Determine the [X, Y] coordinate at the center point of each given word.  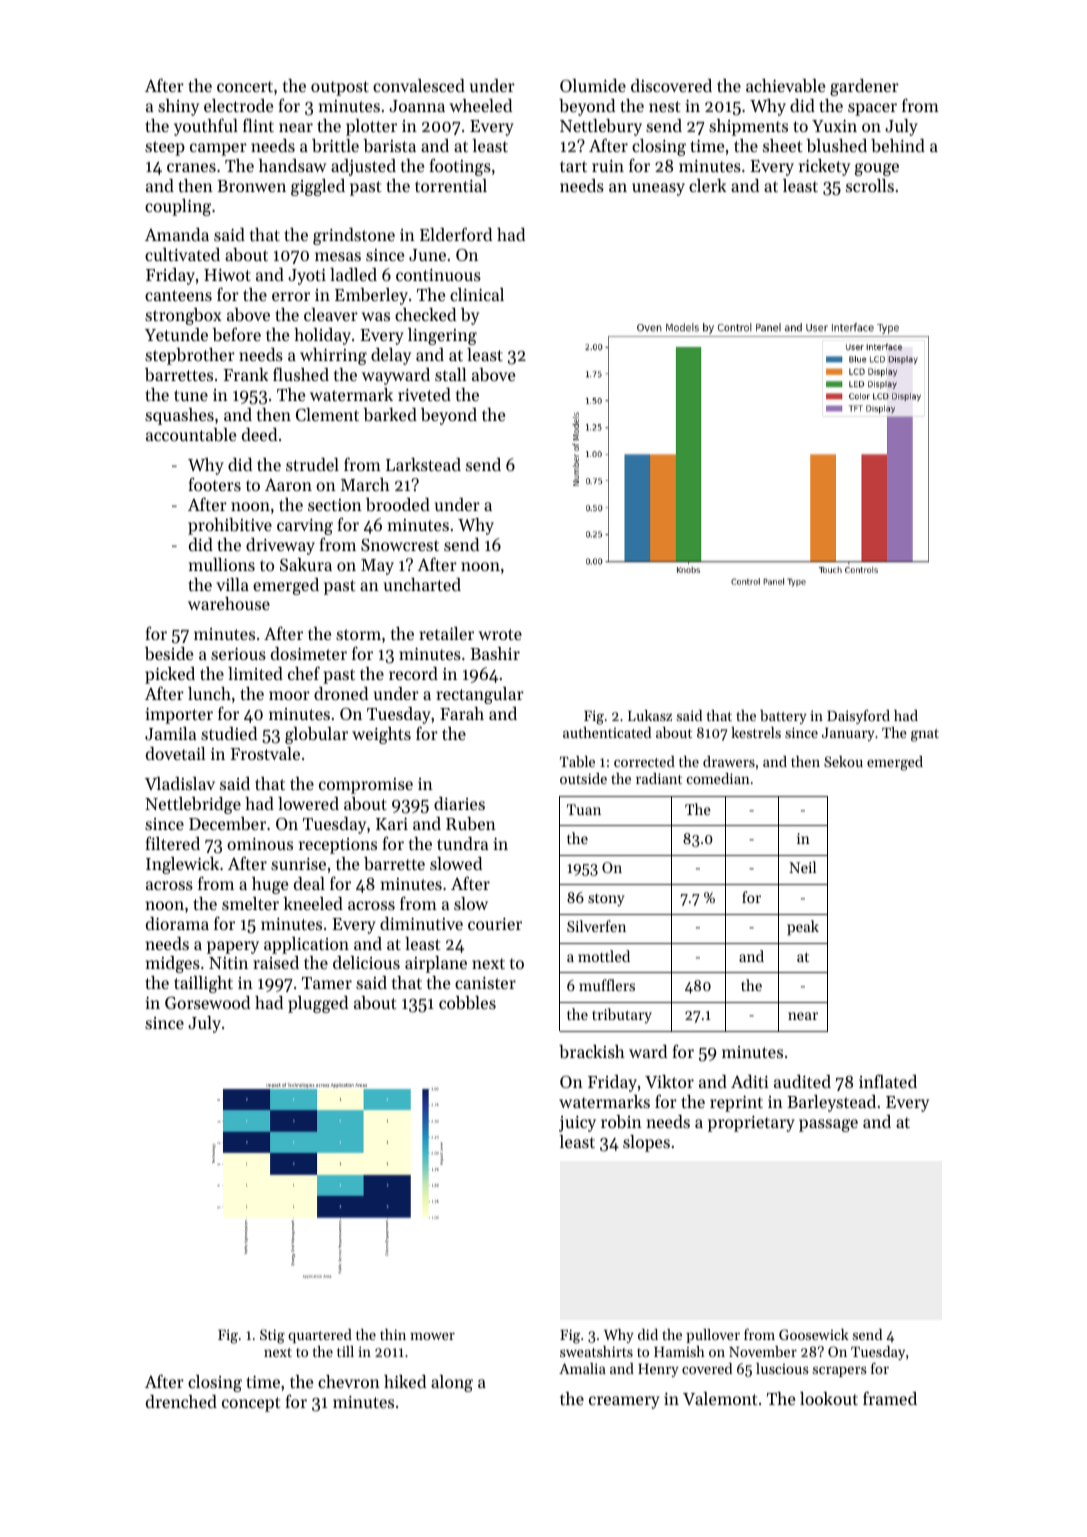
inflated [888, 1081]
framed [890, 1398]
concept [251, 1404]
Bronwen [251, 186]
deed [259, 434]
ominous [260, 844]
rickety [824, 167]
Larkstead [423, 464]
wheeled [480, 105]
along [452, 1383]
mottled [604, 956]
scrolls [870, 185]
